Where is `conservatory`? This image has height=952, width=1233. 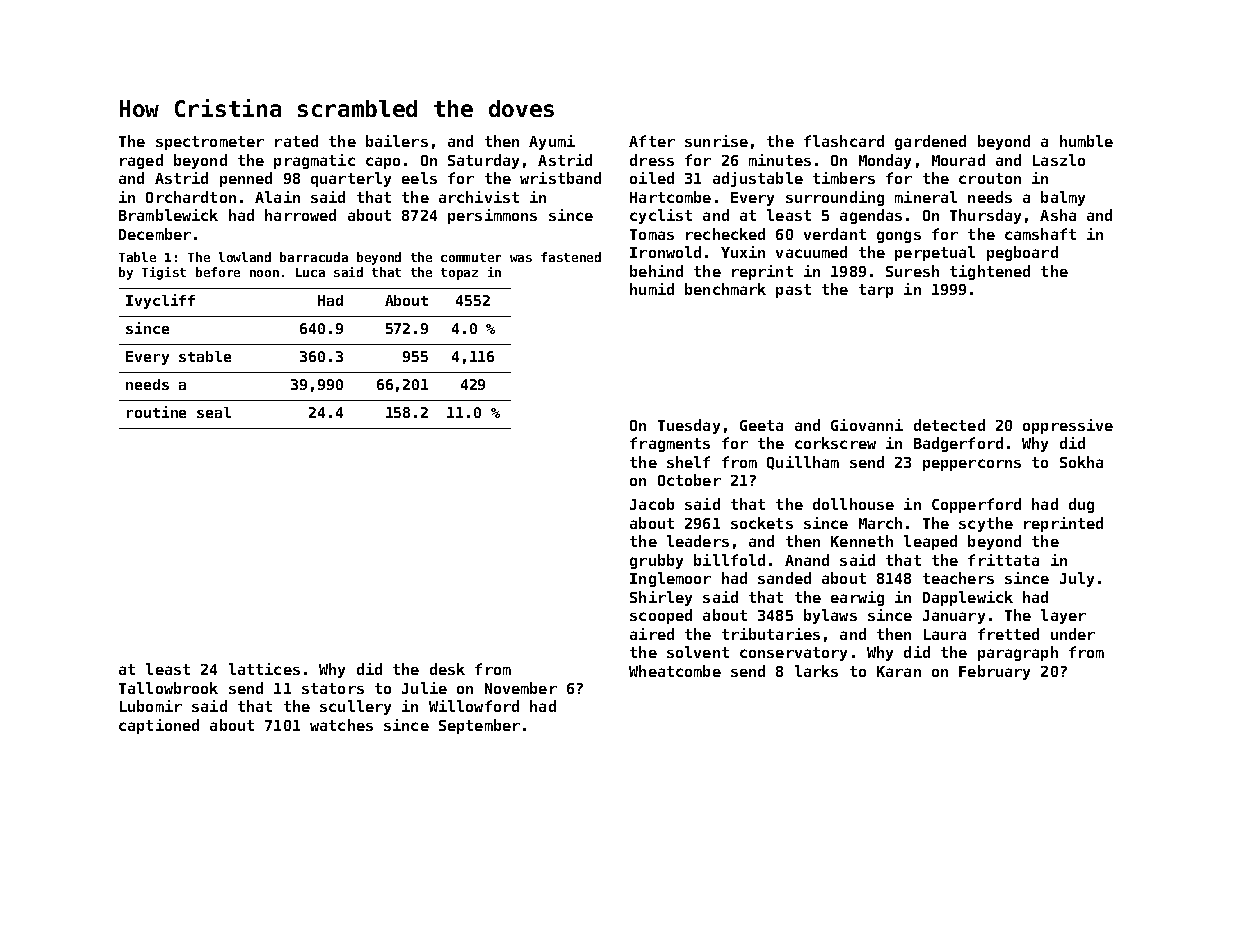 conservatory is located at coordinates (793, 654).
